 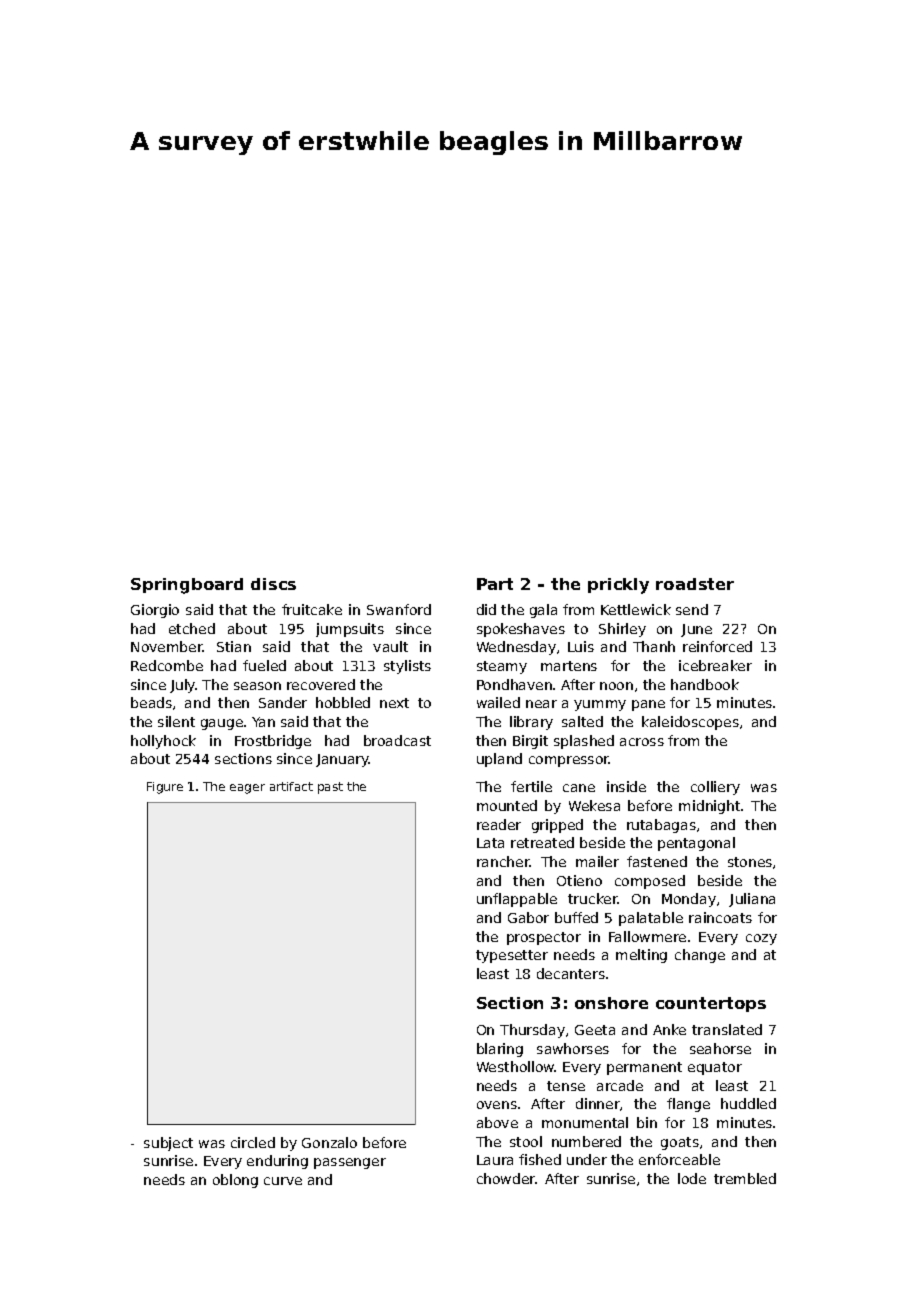 What do you see at coordinates (165, 788) in the screenshot?
I see `Figure` at bounding box center [165, 788].
